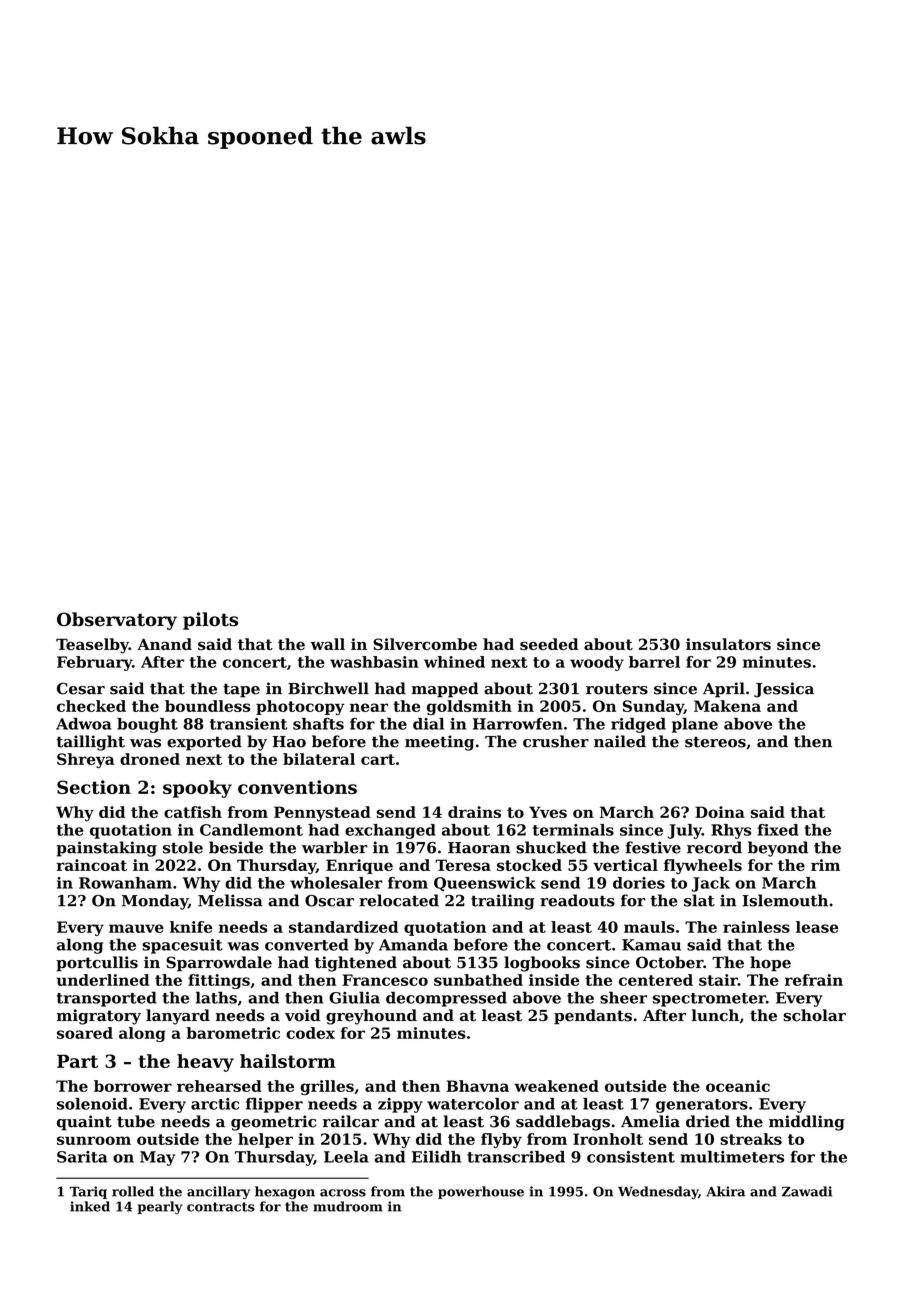  What do you see at coordinates (102, 980) in the page?
I see `underlined` at bounding box center [102, 980].
